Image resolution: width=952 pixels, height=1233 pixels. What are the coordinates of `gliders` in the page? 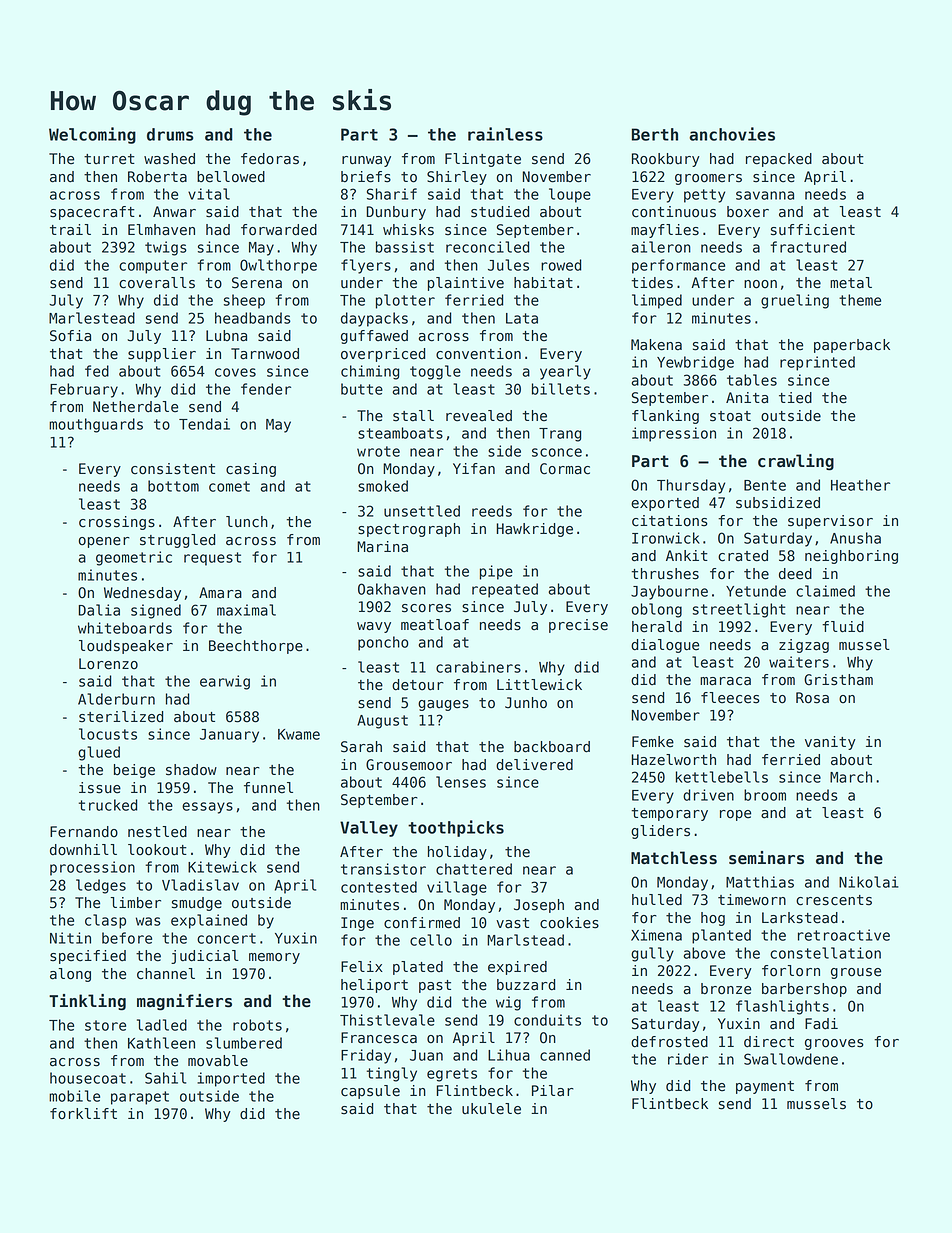 It's located at (660, 832).
